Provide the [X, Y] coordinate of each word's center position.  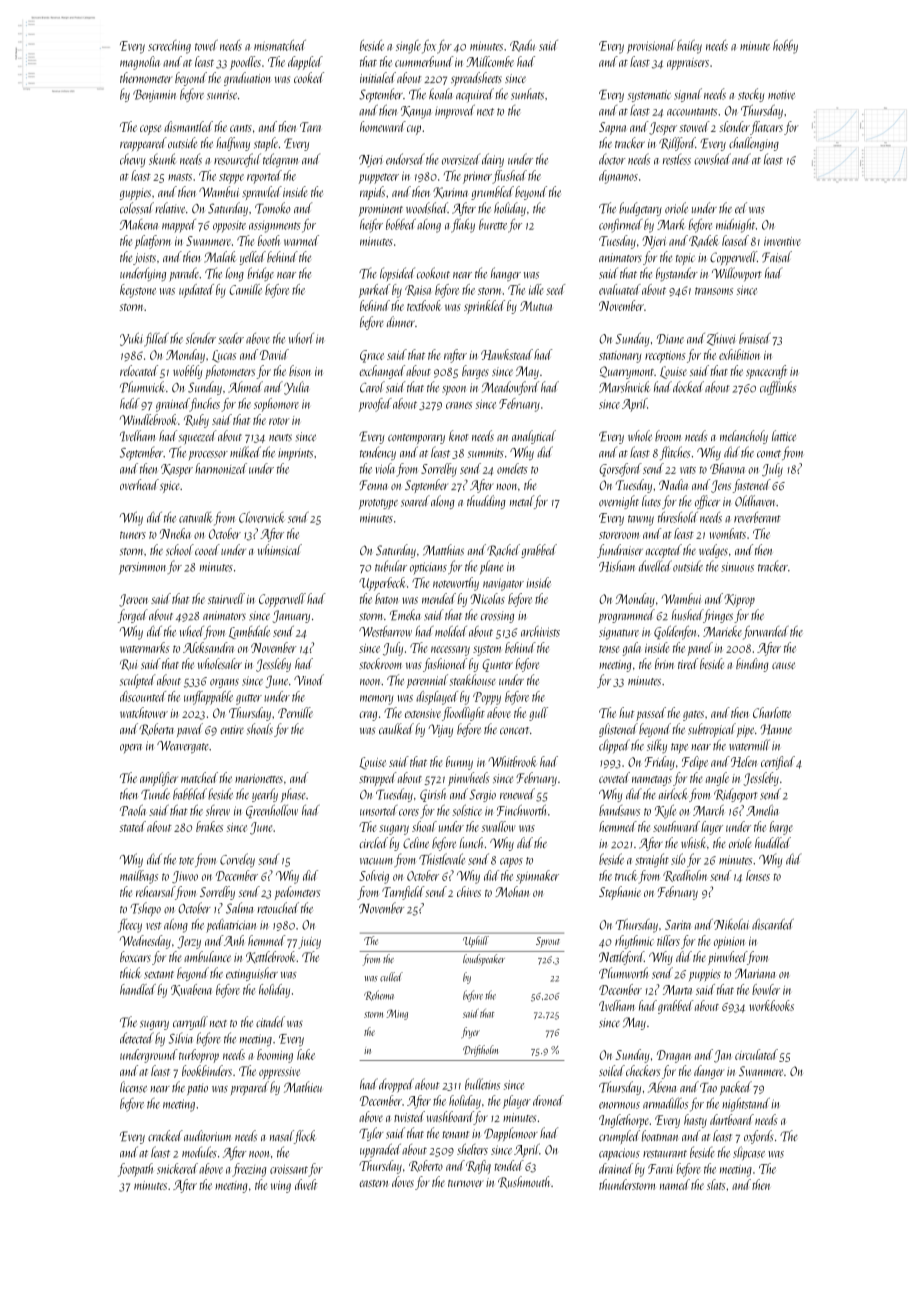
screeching [169, 47]
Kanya [416, 112]
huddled [773, 842]
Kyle [665, 812]
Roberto [426, 1166]
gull [538, 714]
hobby [785, 46]
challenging [754, 144]
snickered [177, 1168]
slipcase [749, 1153]
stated [133, 826]
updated [196, 291]
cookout [433, 273]
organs [224, 683]
